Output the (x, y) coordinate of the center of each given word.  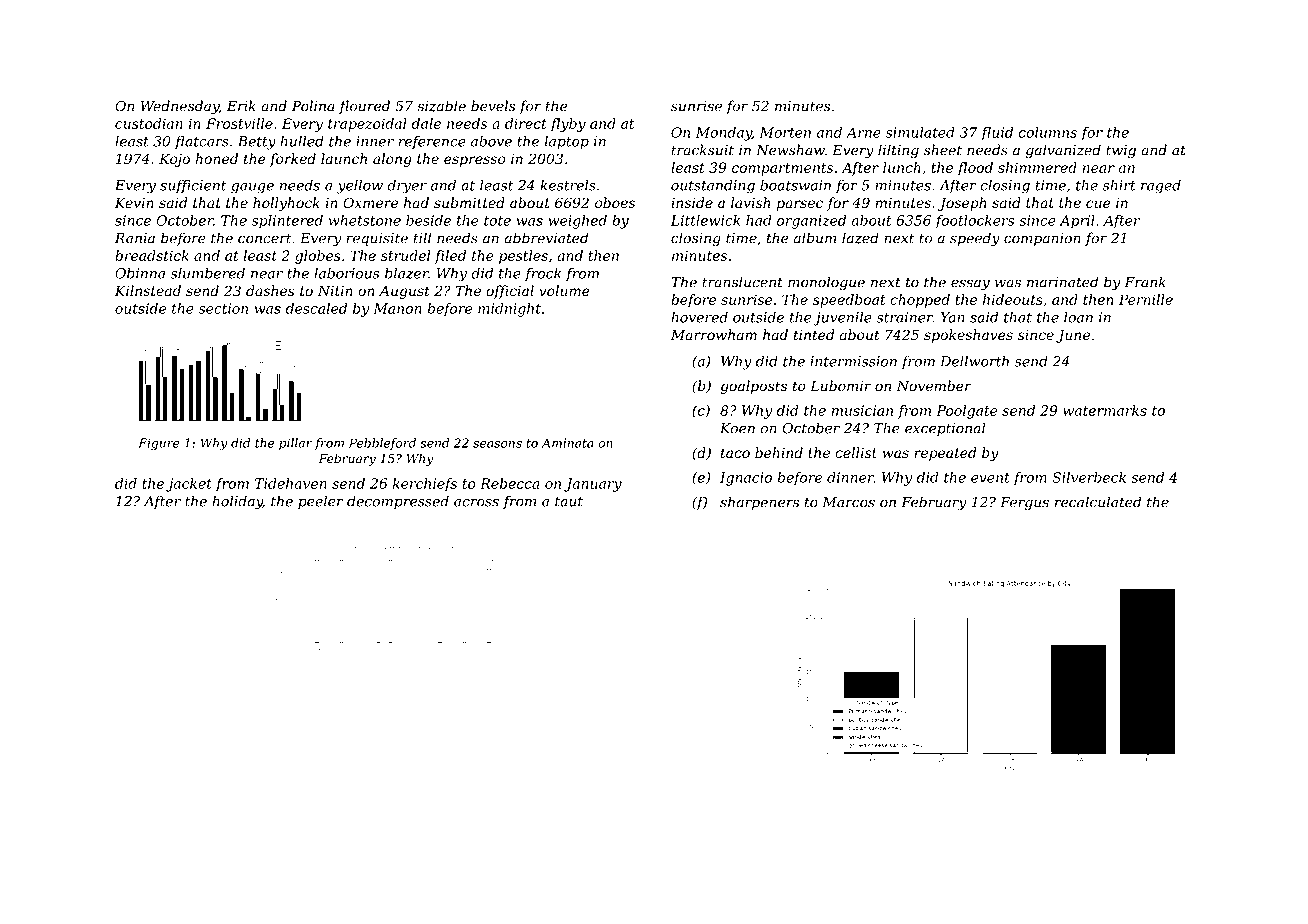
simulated (920, 132)
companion (1042, 239)
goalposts (753, 387)
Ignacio (746, 479)
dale (426, 123)
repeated (945, 454)
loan (1078, 317)
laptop (567, 142)
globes (318, 257)
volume (564, 291)
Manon (397, 308)
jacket (189, 485)
